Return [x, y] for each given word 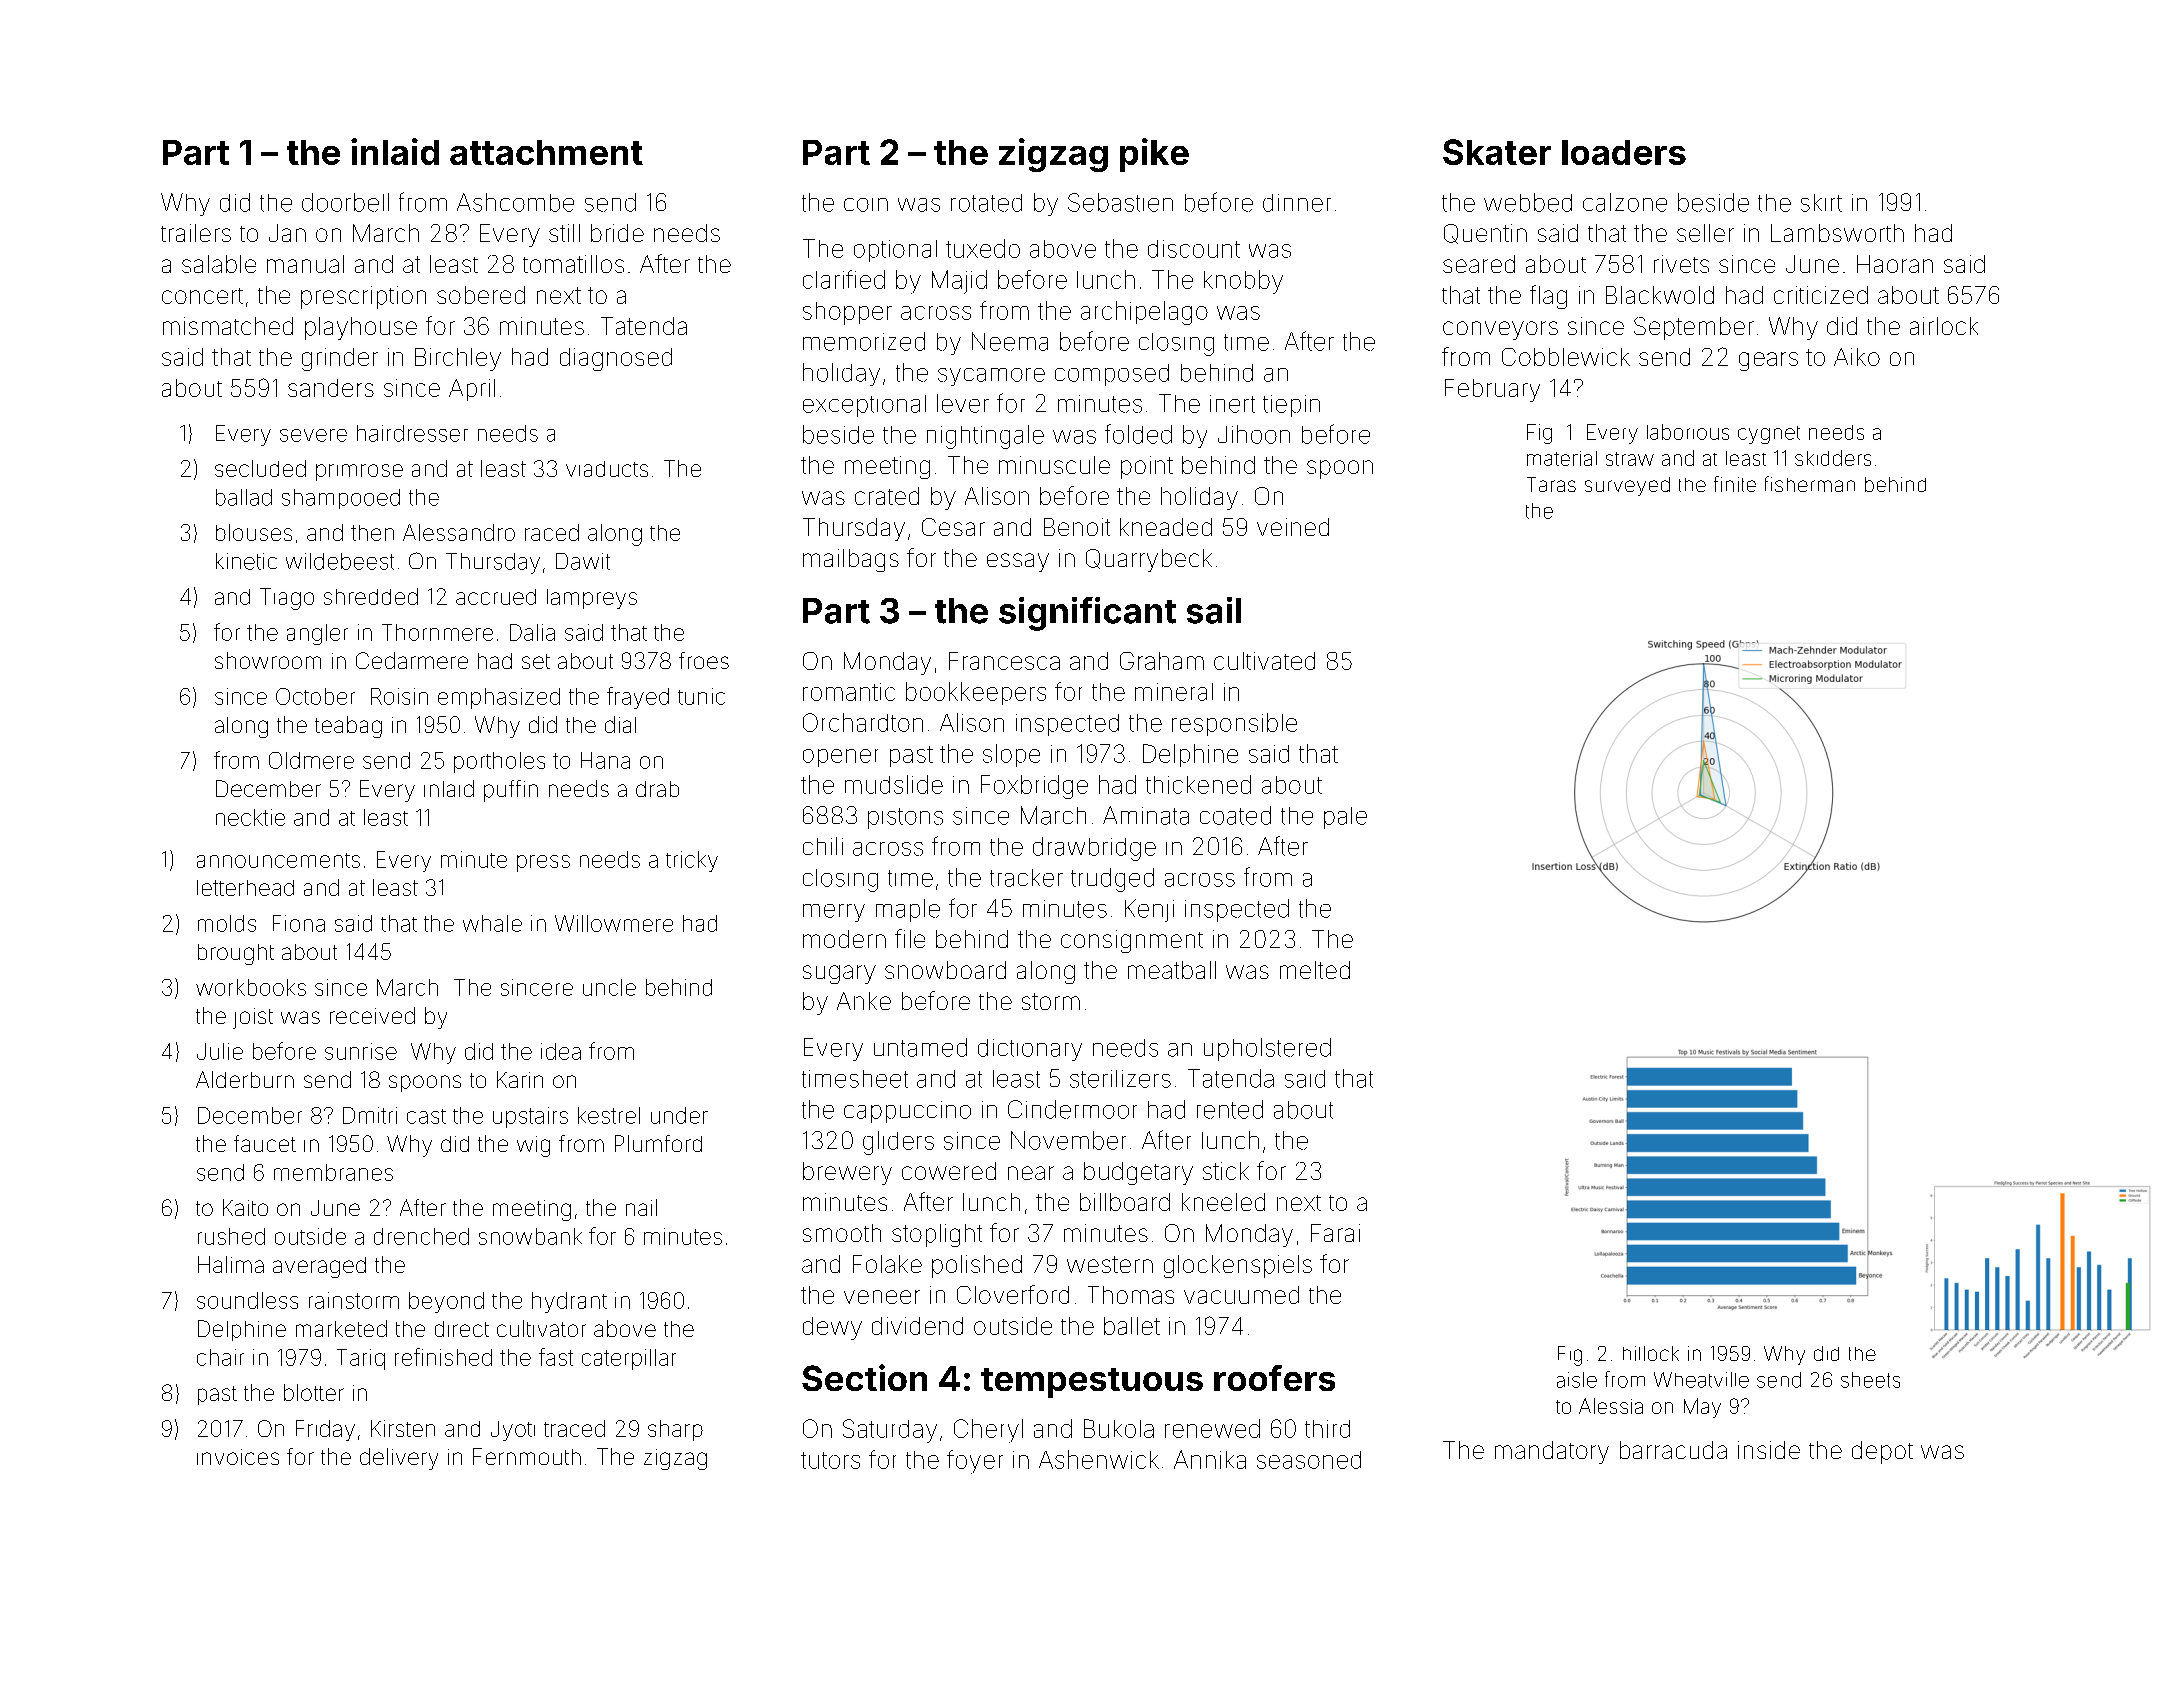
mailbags [851, 560]
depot [1882, 1452]
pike [1154, 155]
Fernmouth [527, 1456]
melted [1315, 970]
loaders [1624, 152]
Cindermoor [1072, 1109]
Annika [1210, 1459]
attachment [546, 152]
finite [1735, 484]
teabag [348, 727]
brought [236, 954]
